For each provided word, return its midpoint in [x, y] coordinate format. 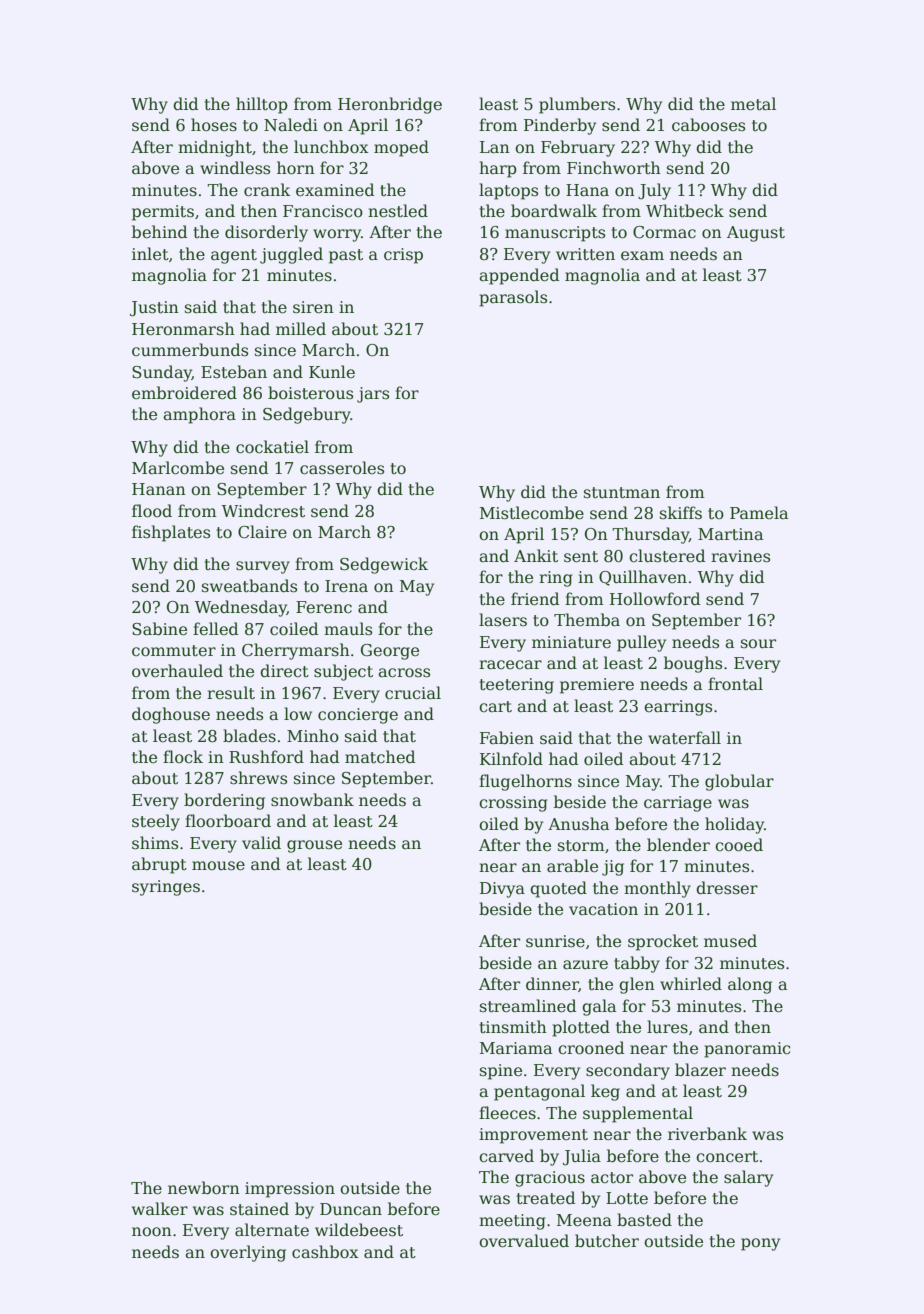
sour [758, 643]
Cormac [664, 232]
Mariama [516, 1048]
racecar [510, 665]
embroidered [184, 393]
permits [163, 213]
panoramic [747, 1050]
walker [160, 1208]
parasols [513, 298]
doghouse [171, 715]
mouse [218, 866]
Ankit [536, 556]
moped [401, 148]
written [585, 254]
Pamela [759, 513]
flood [152, 511]
